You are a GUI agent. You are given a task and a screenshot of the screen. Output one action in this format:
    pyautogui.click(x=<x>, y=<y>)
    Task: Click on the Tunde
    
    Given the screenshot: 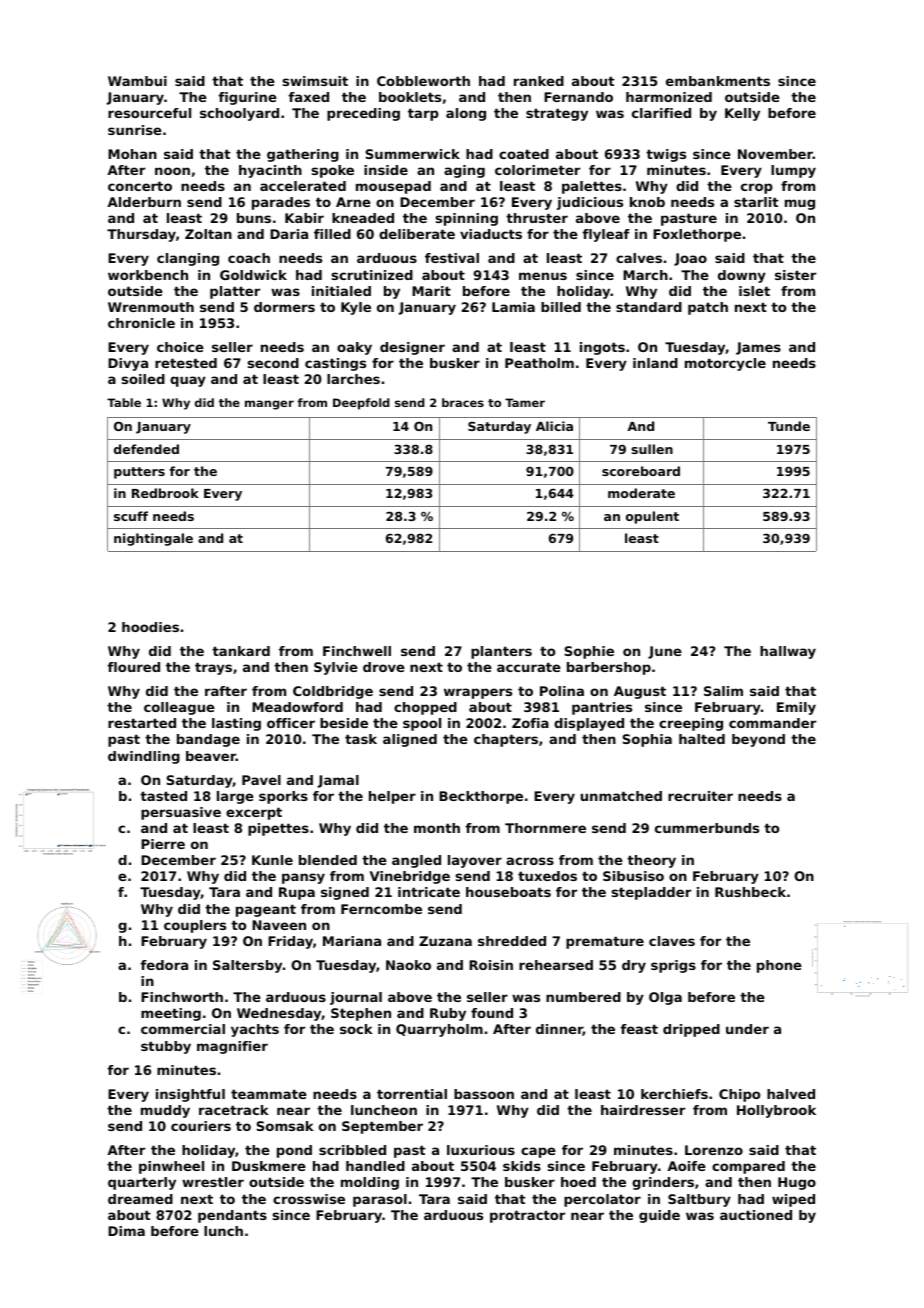 What is the action you would take?
    pyautogui.click(x=789, y=426)
